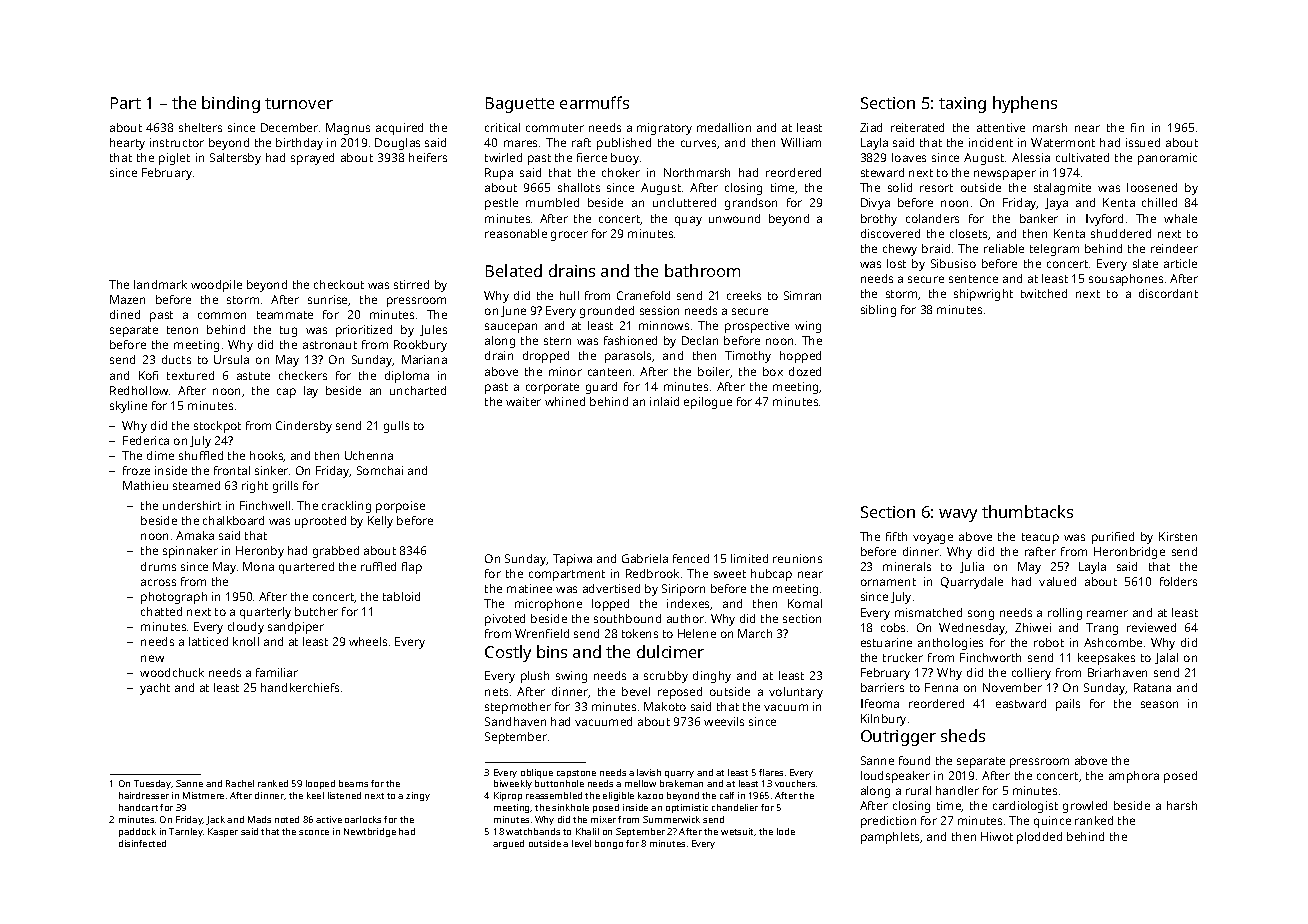 This image has width=1308, height=924. I want to click on dropped, so click(546, 357).
